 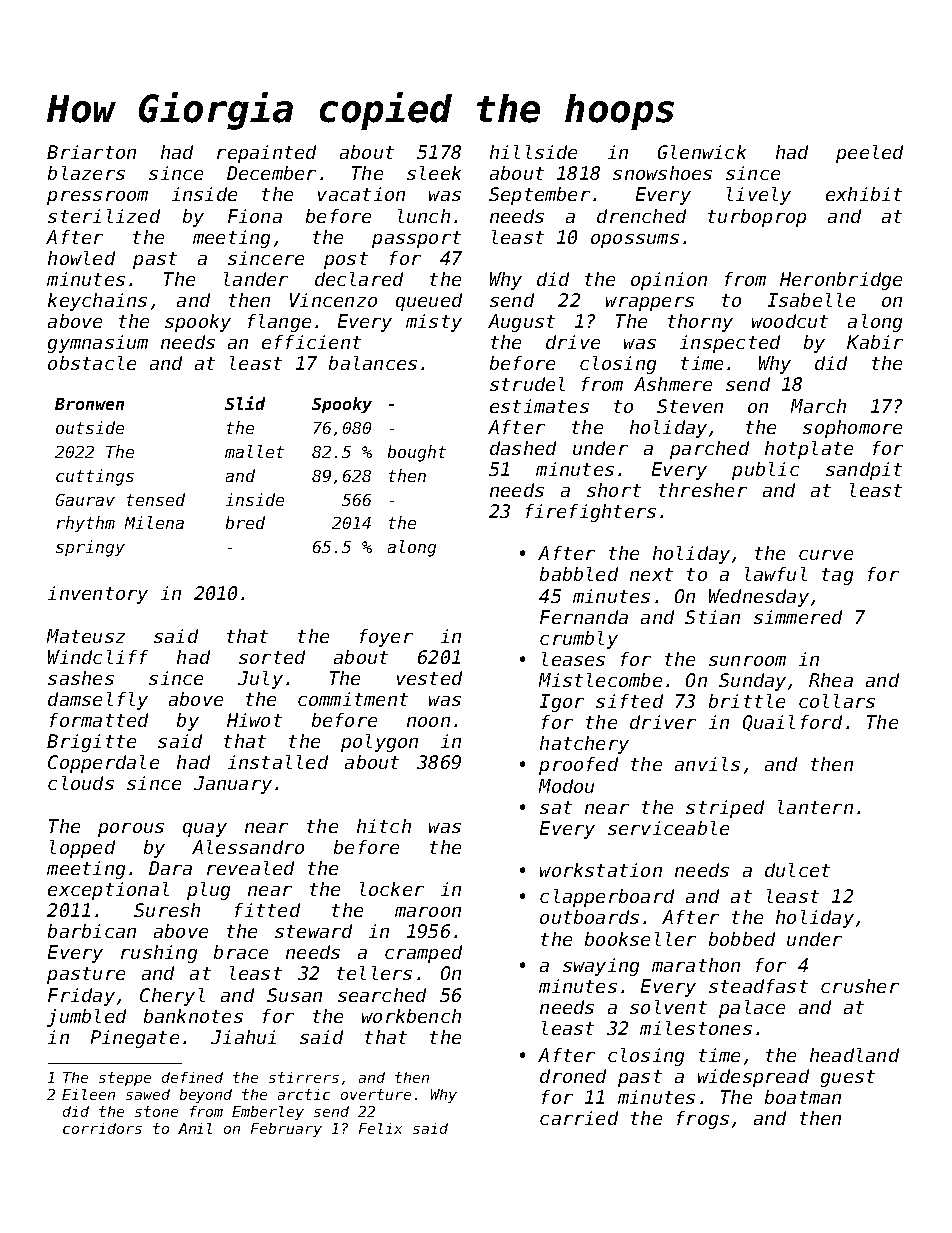 I want to click on repainted, so click(x=266, y=154).
